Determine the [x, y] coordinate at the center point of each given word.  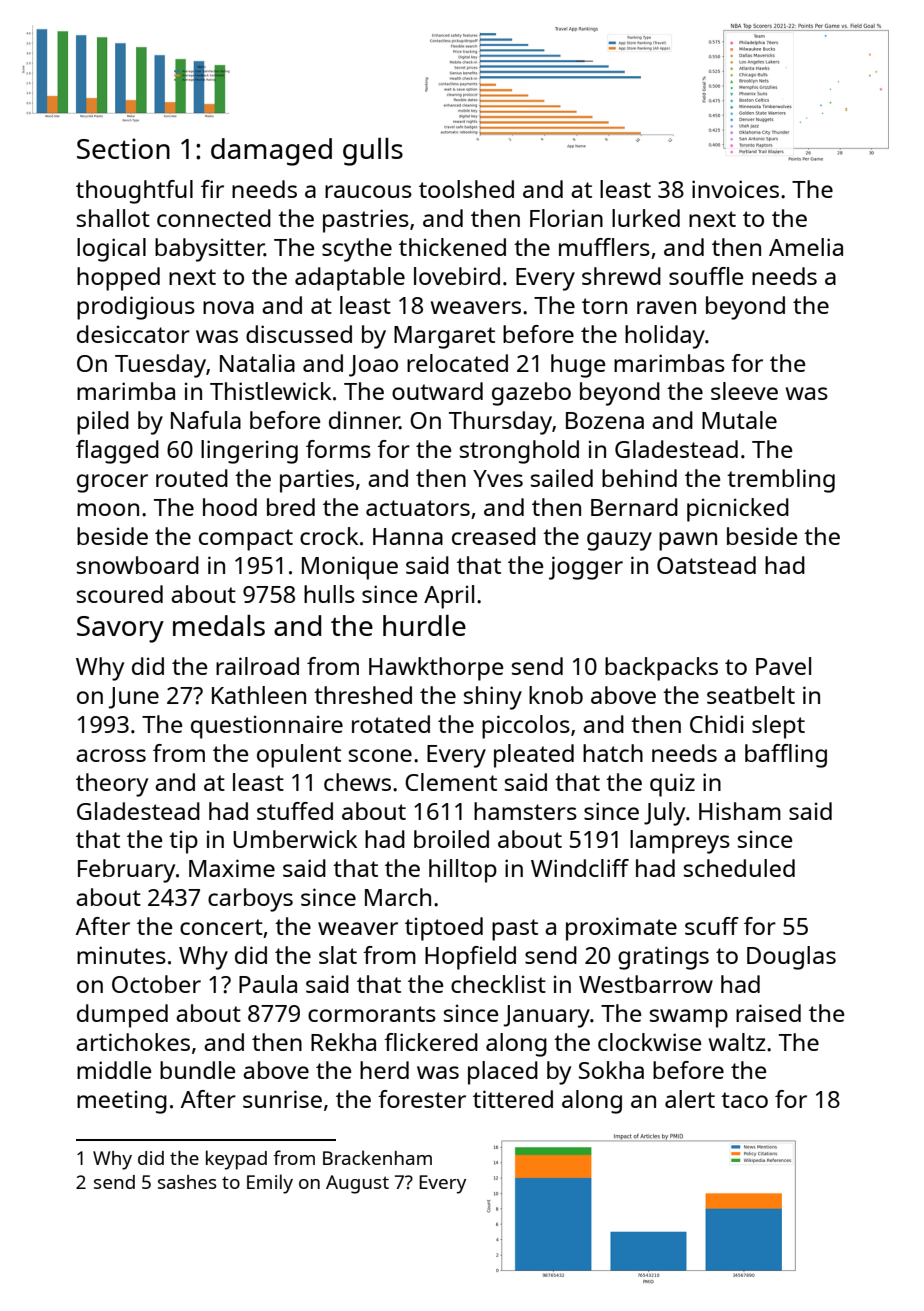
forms [338, 449]
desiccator [133, 334]
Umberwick [295, 839]
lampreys [680, 842]
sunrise [282, 1099]
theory [112, 785]
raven [666, 307]
